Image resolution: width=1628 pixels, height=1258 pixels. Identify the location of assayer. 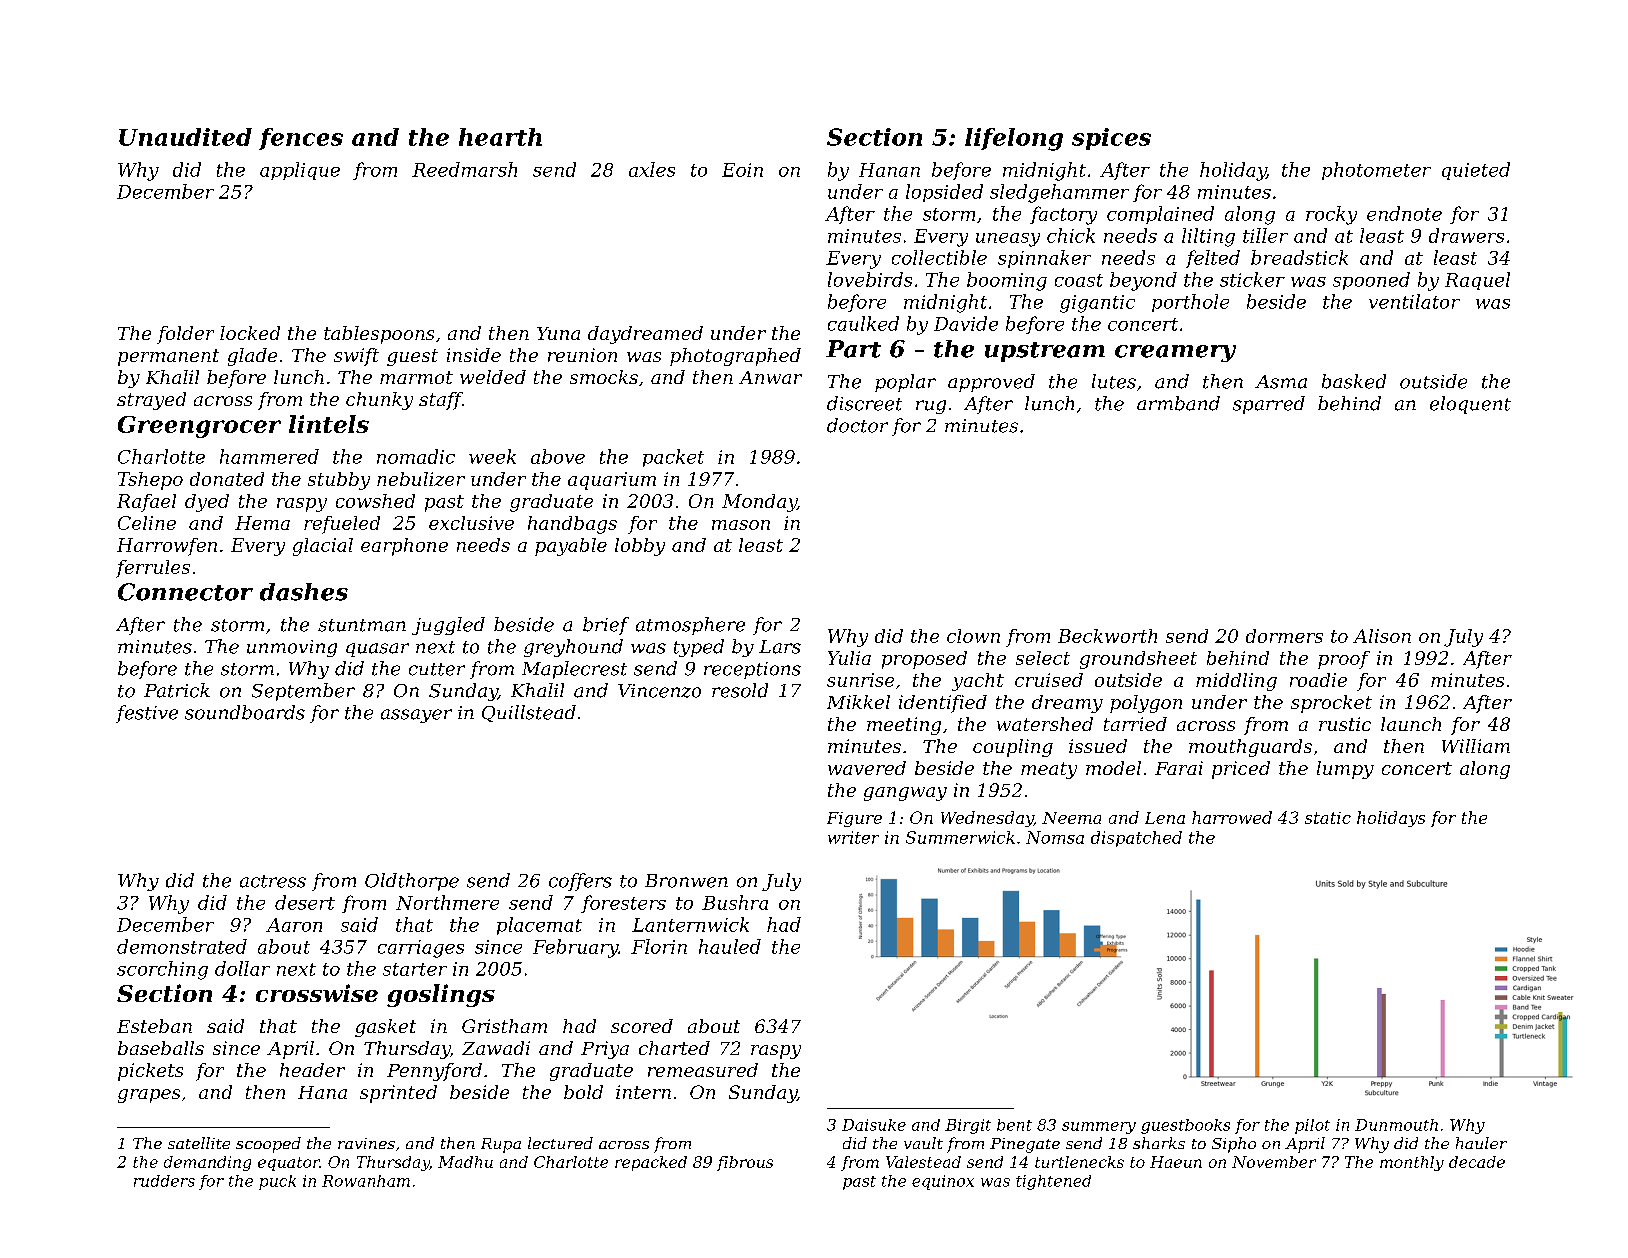
(416, 716).
